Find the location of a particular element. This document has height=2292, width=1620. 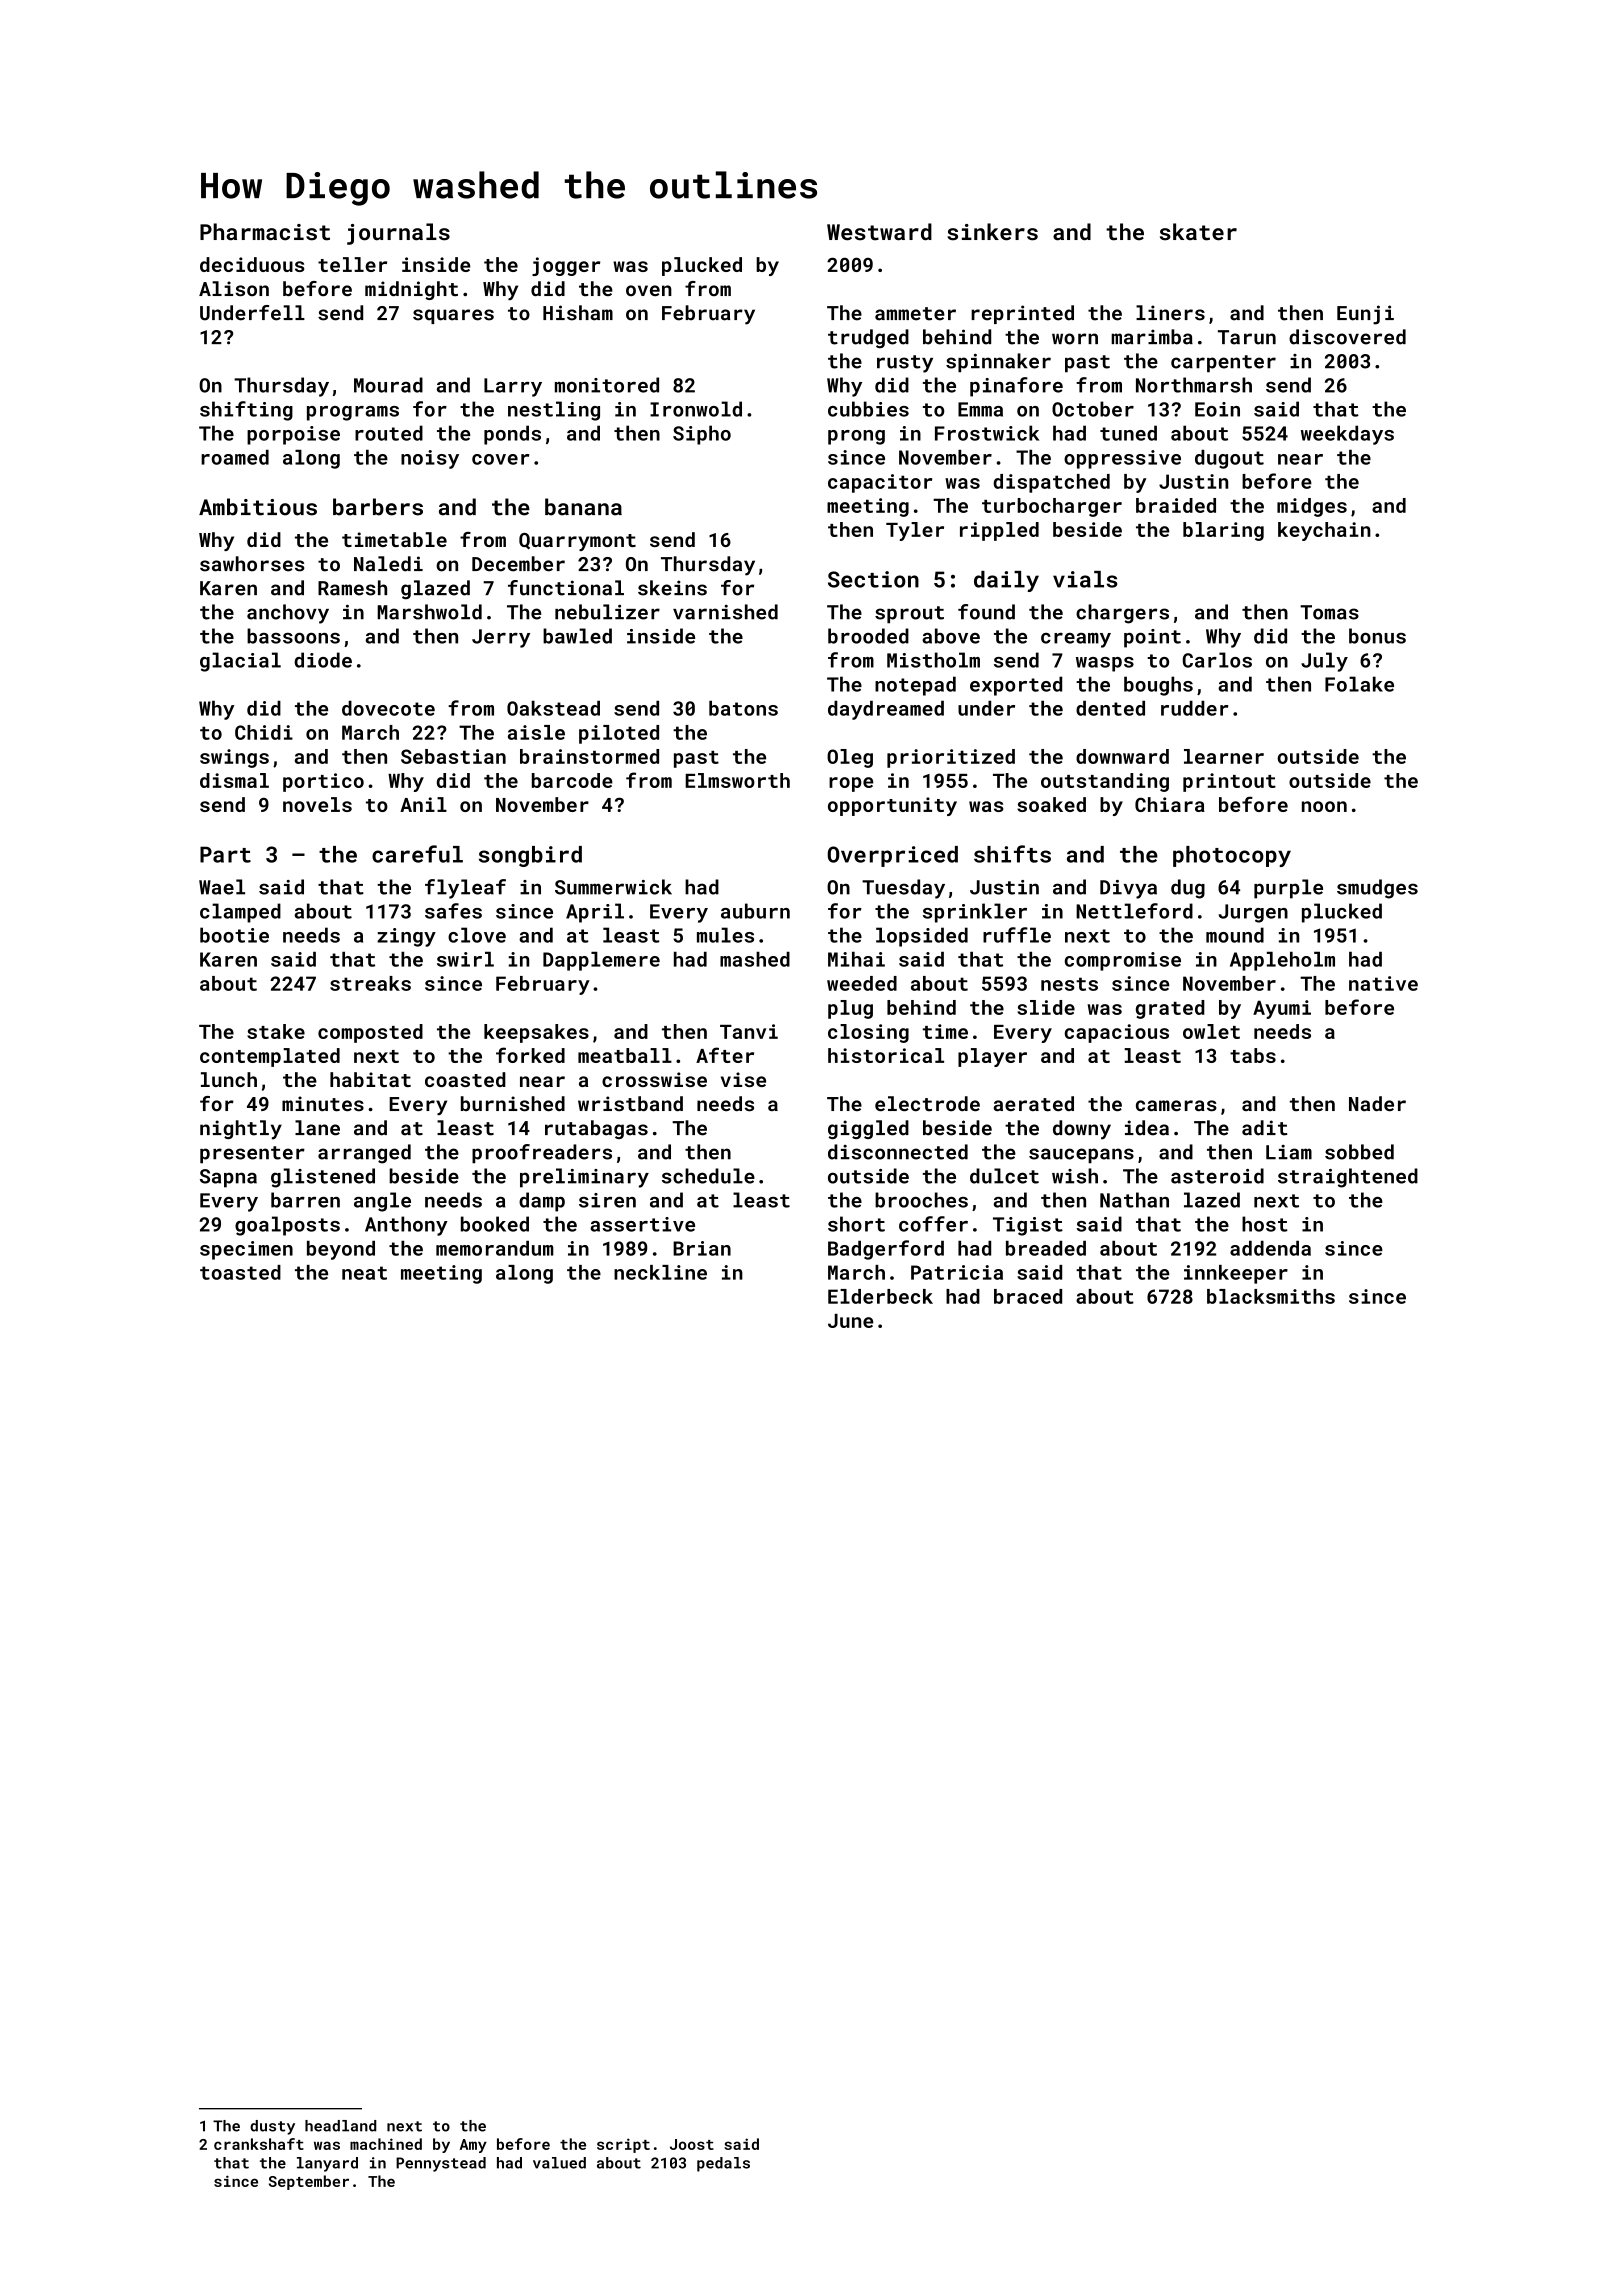

braced is located at coordinates (1028, 1296).
